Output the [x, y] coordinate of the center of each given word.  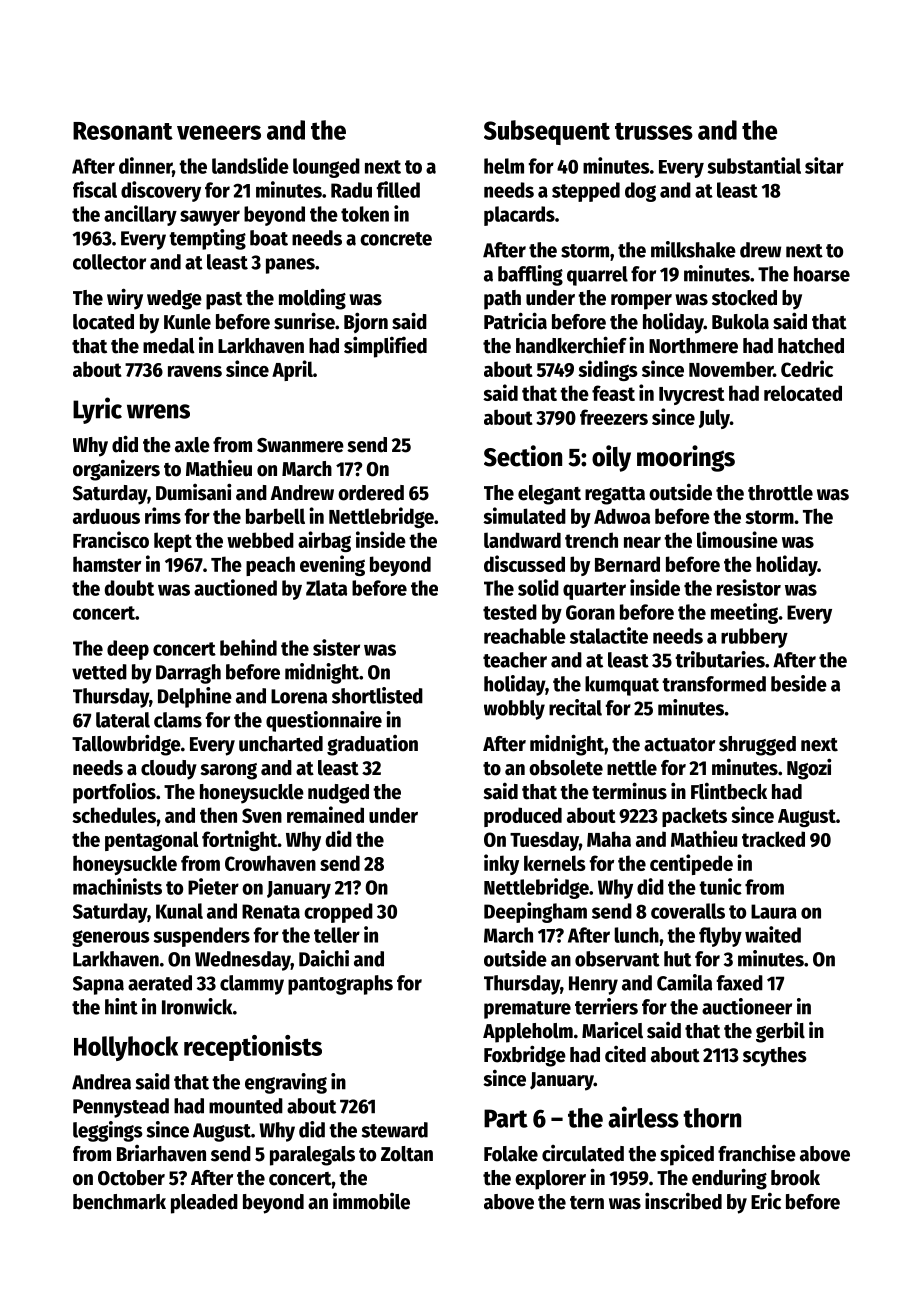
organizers [116, 470]
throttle [780, 493]
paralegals [312, 1156]
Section [523, 456]
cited [625, 1054]
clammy [252, 985]
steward [395, 1130]
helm [504, 166]
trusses [654, 131]
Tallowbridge [126, 745]
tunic [720, 886]
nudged [338, 794]
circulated [583, 1153]
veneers [219, 132]
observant [617, 959]
